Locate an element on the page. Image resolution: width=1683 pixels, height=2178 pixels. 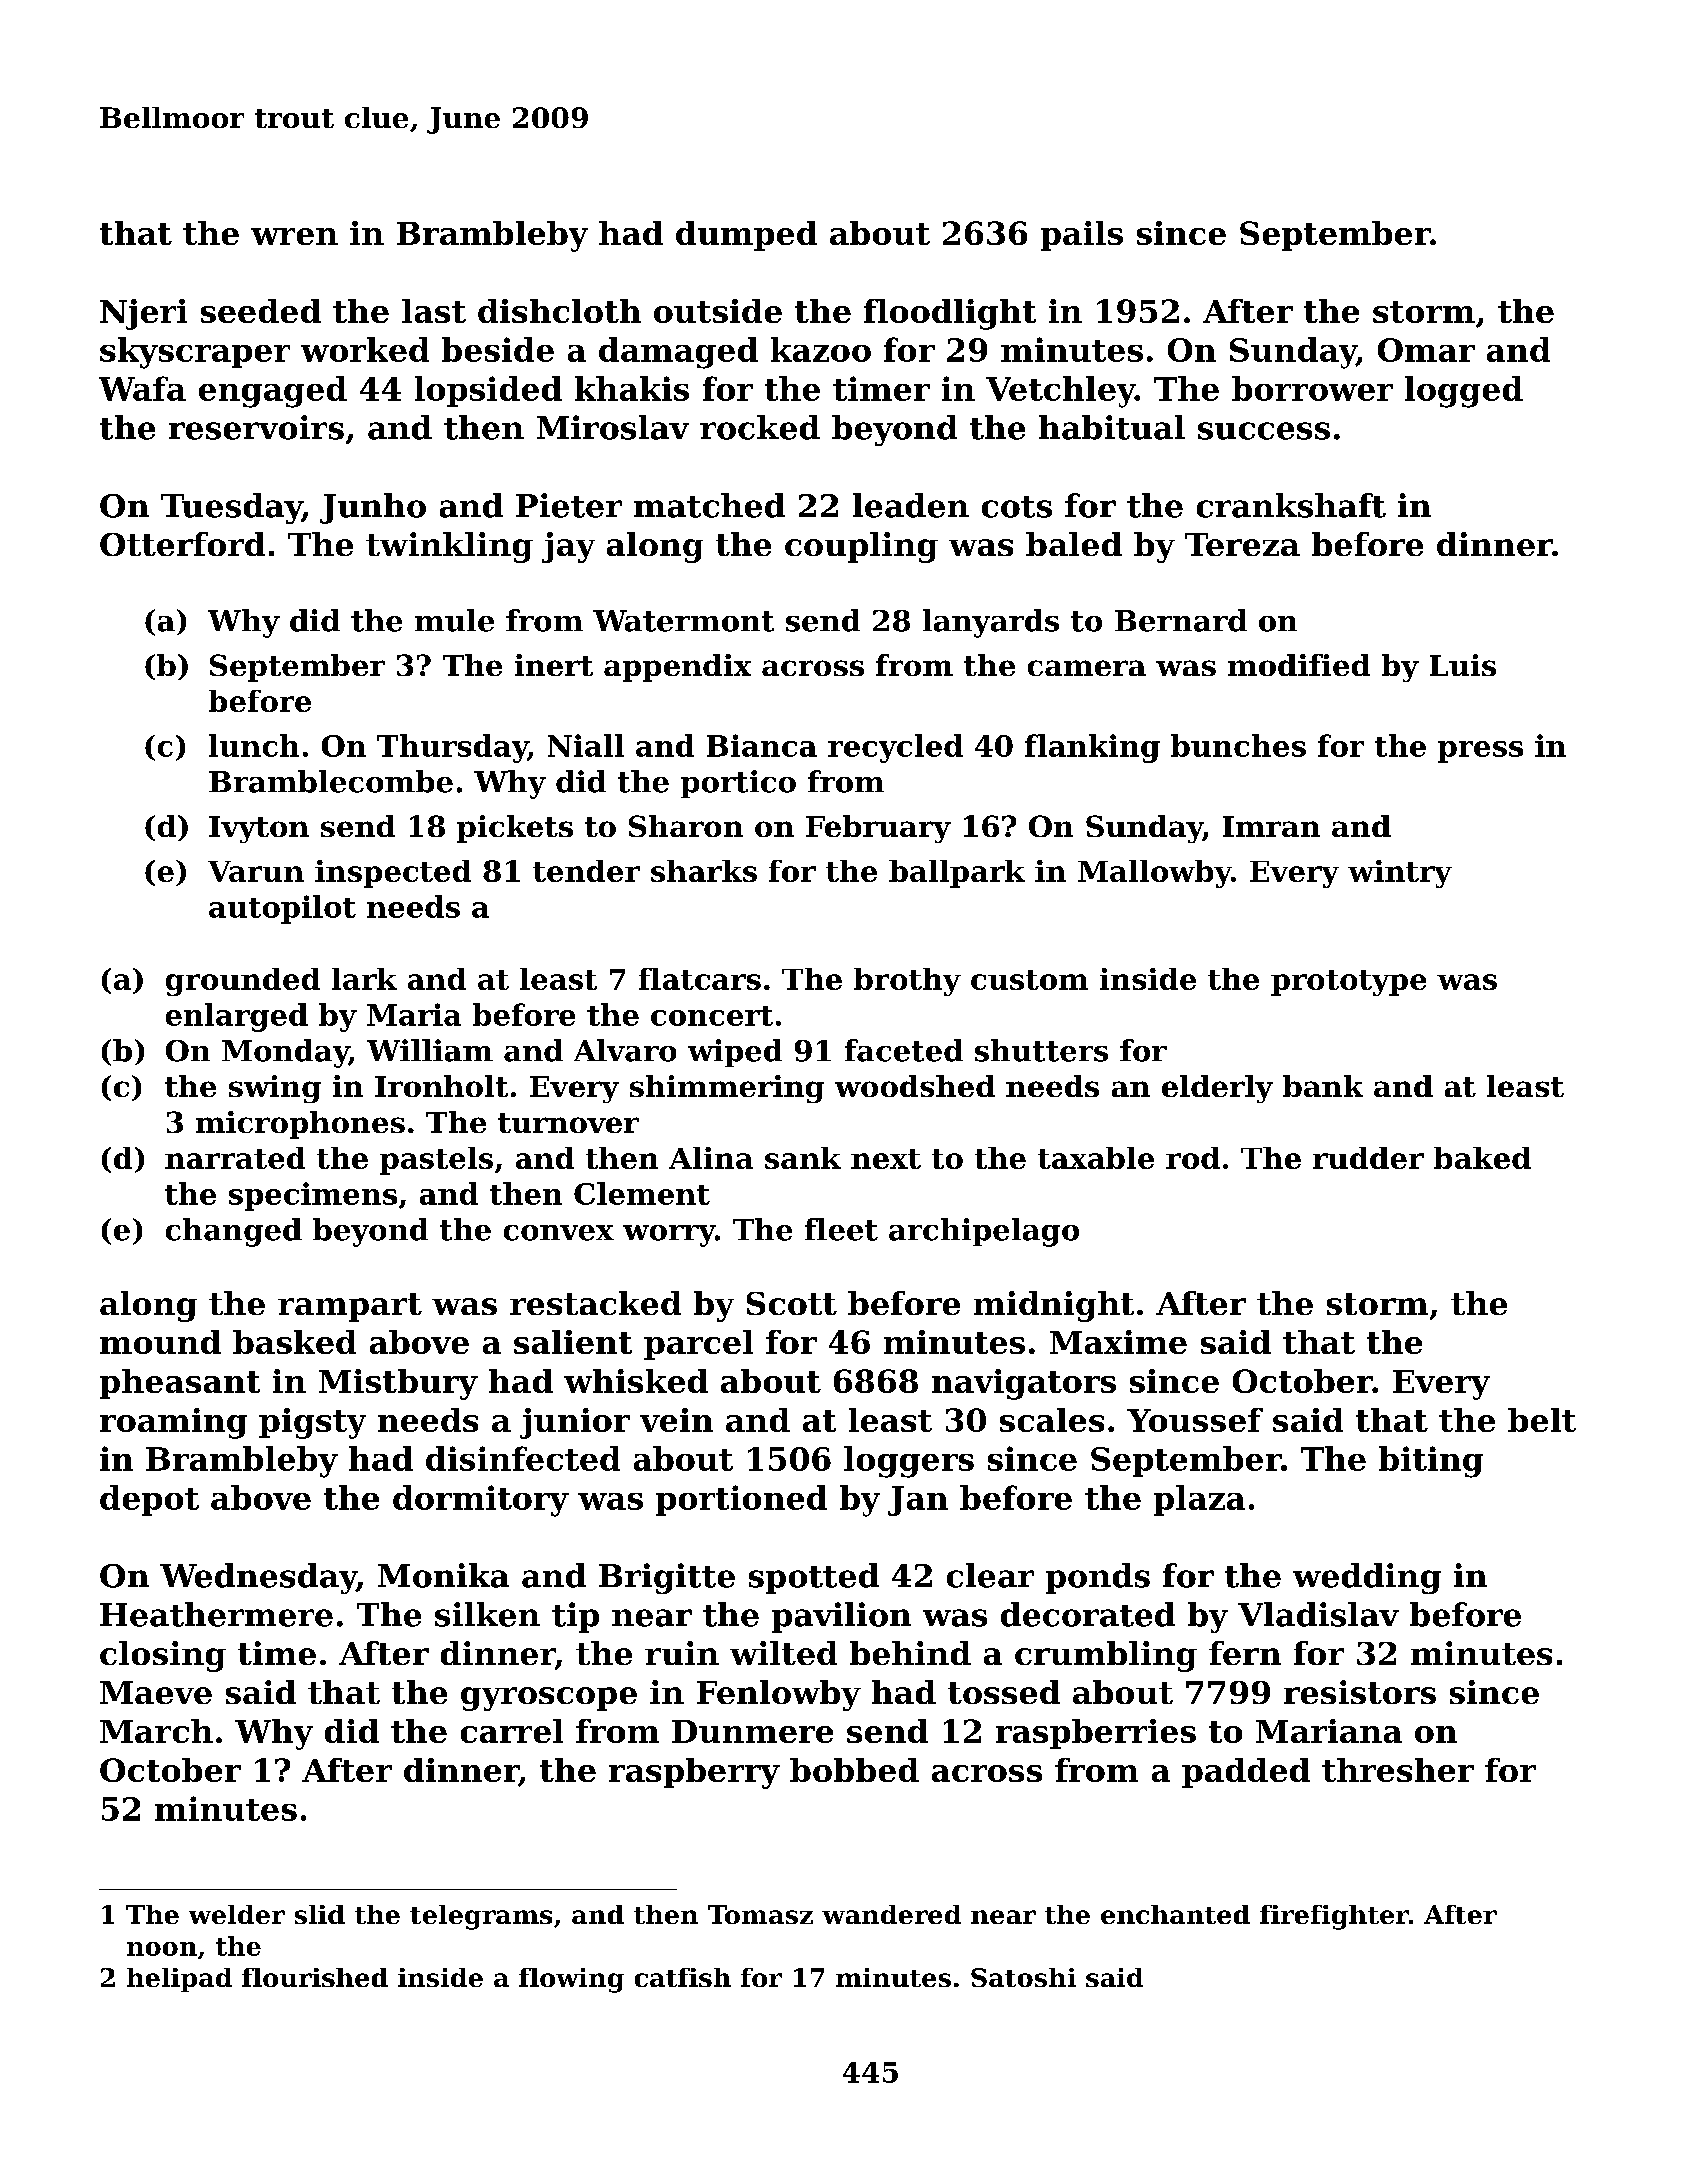
helipad is located at coordinates (179, 1980).
